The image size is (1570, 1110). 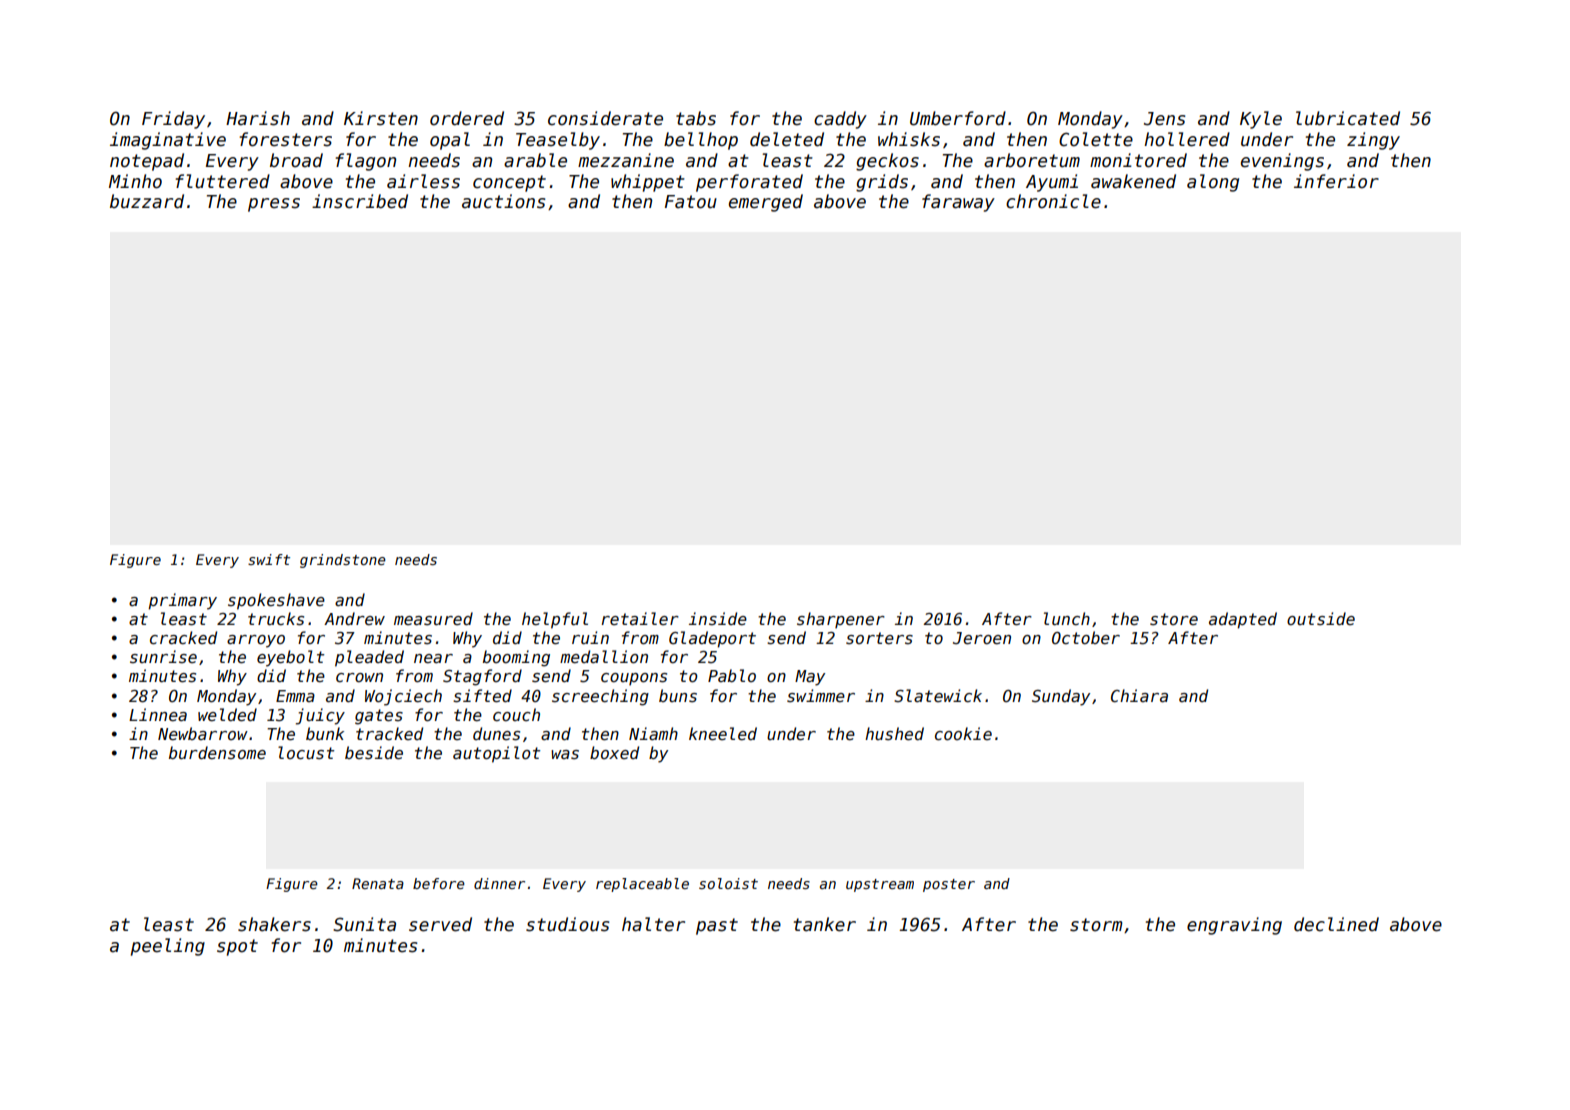 I want to click on outside, so click(x=1321, y=618).
